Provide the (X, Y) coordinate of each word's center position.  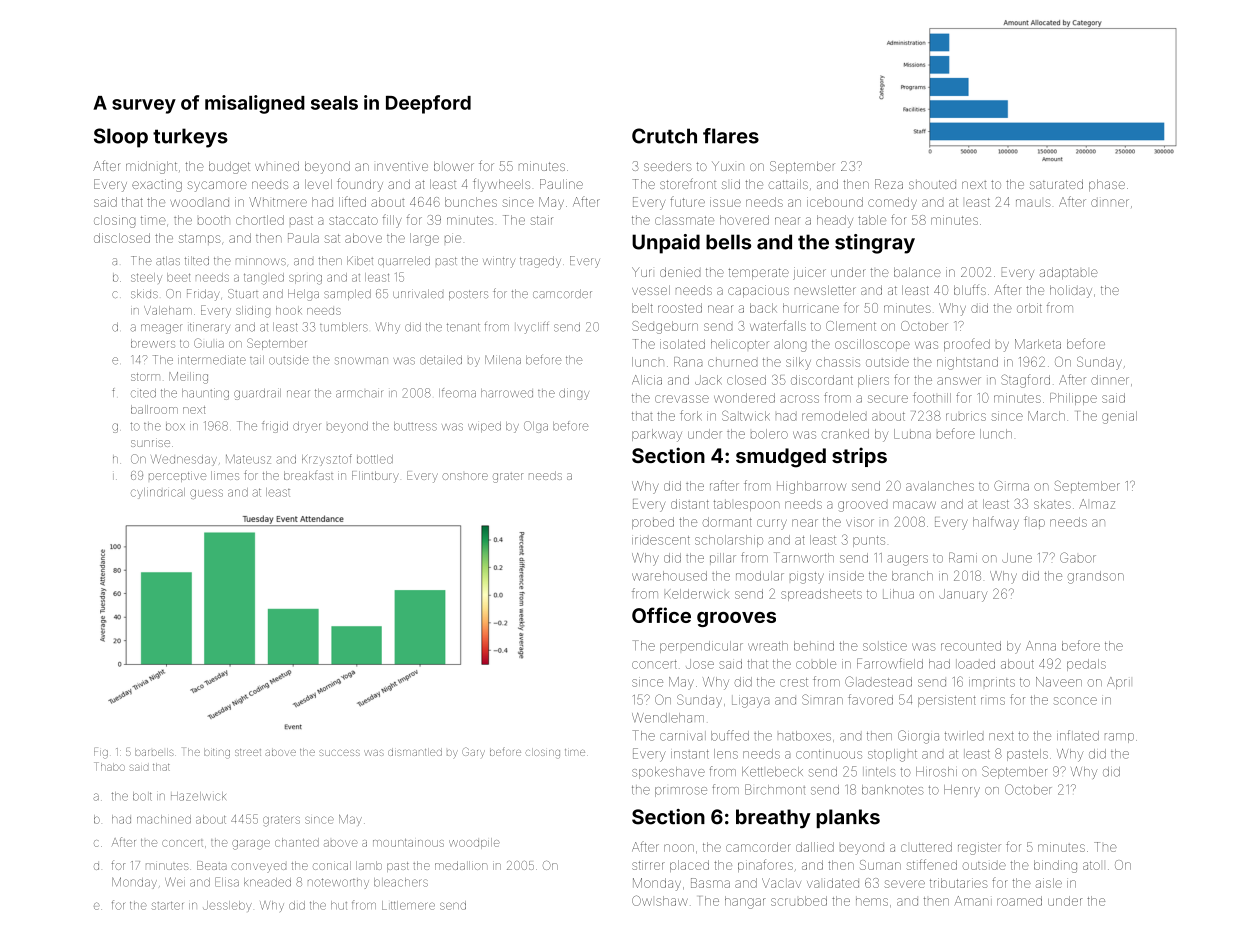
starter (167, 906)
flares (731, 136)
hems (872, 901)
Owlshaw (660, 900)
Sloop (121, 138)
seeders (668, 166)
